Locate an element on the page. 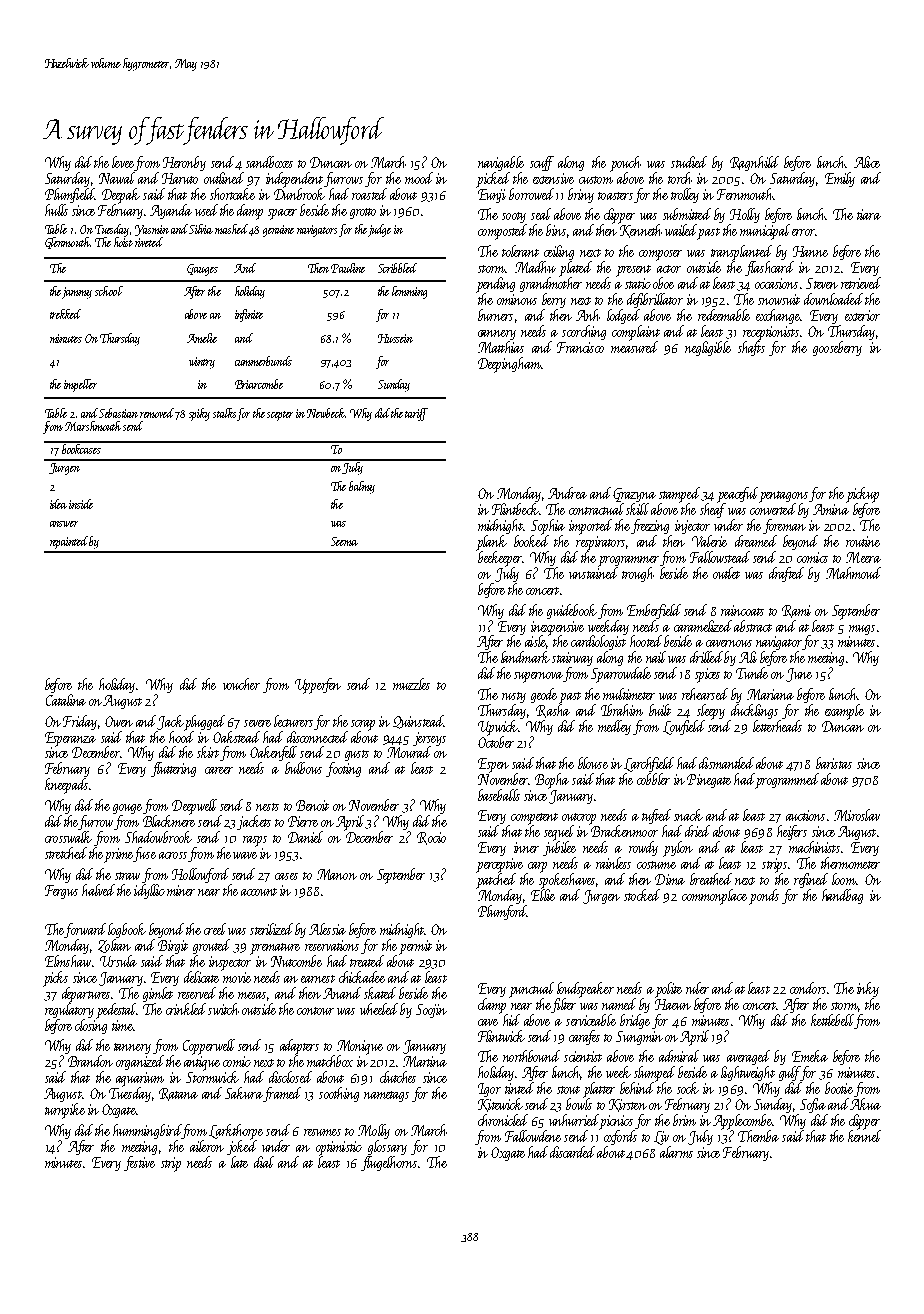 The image size is (924, 1314). festive is located at coordinates (139, 1163).
